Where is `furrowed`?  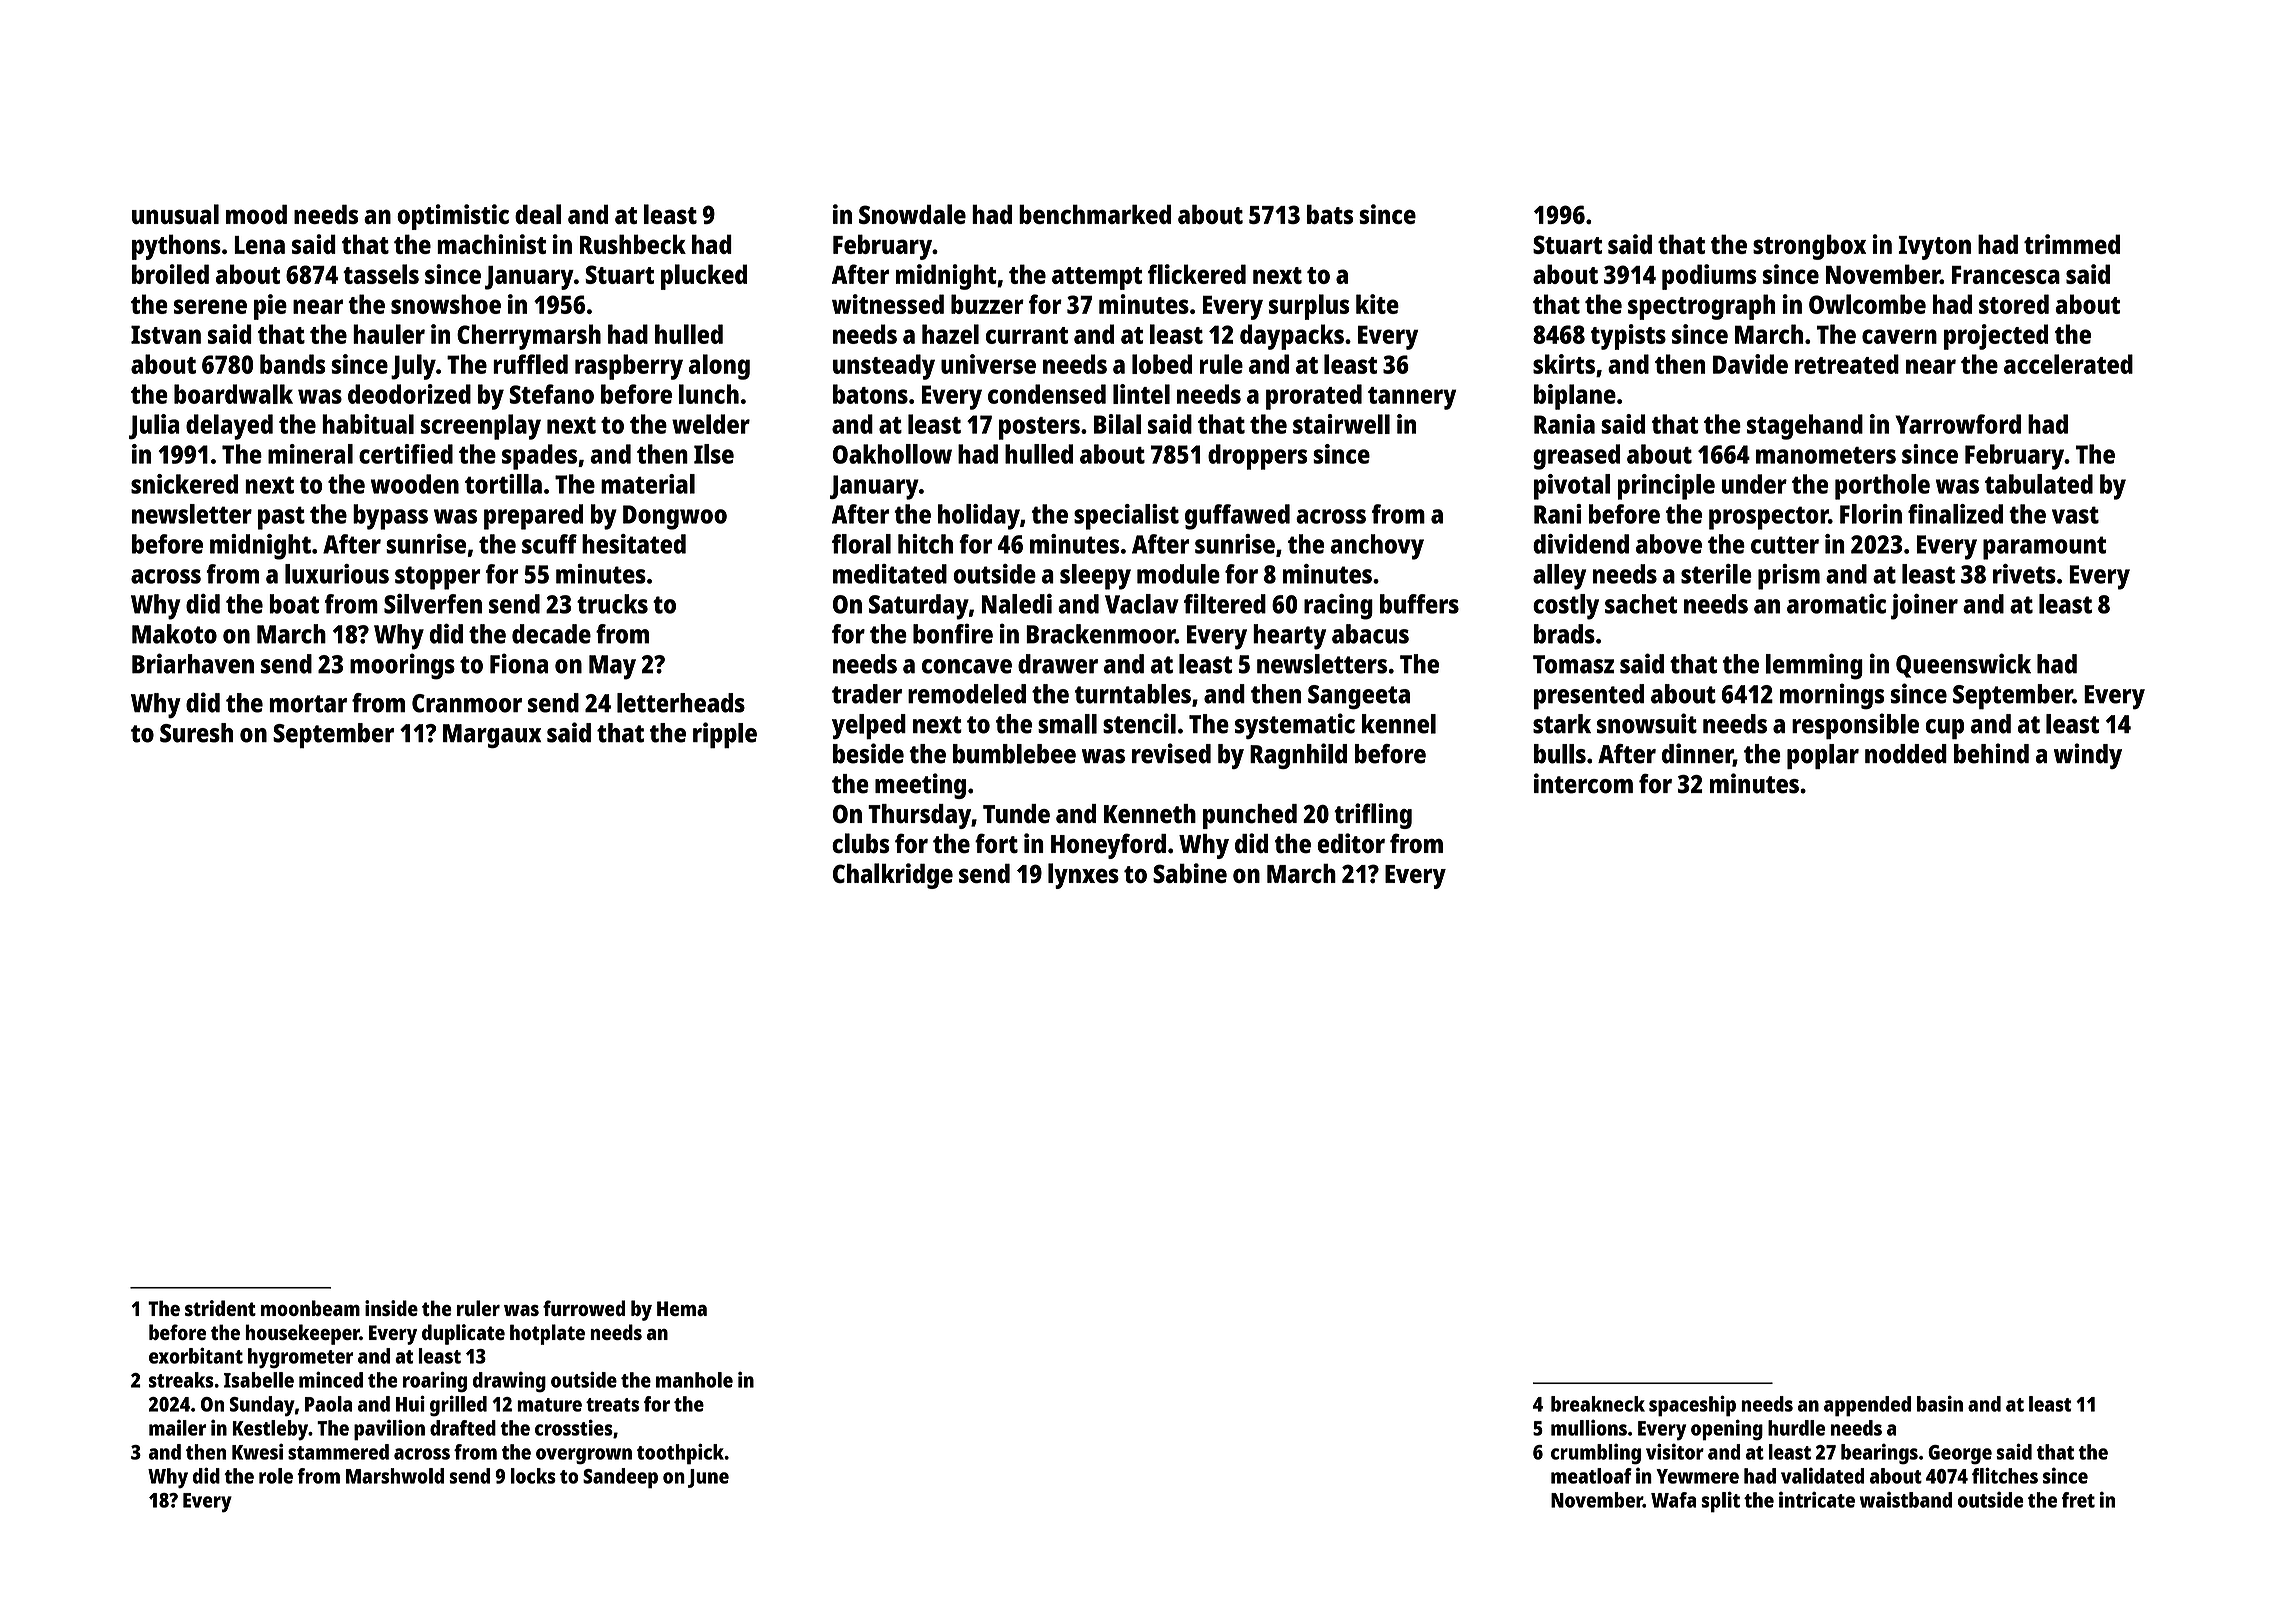
furrowed is located at coordinates (584, 1308).
